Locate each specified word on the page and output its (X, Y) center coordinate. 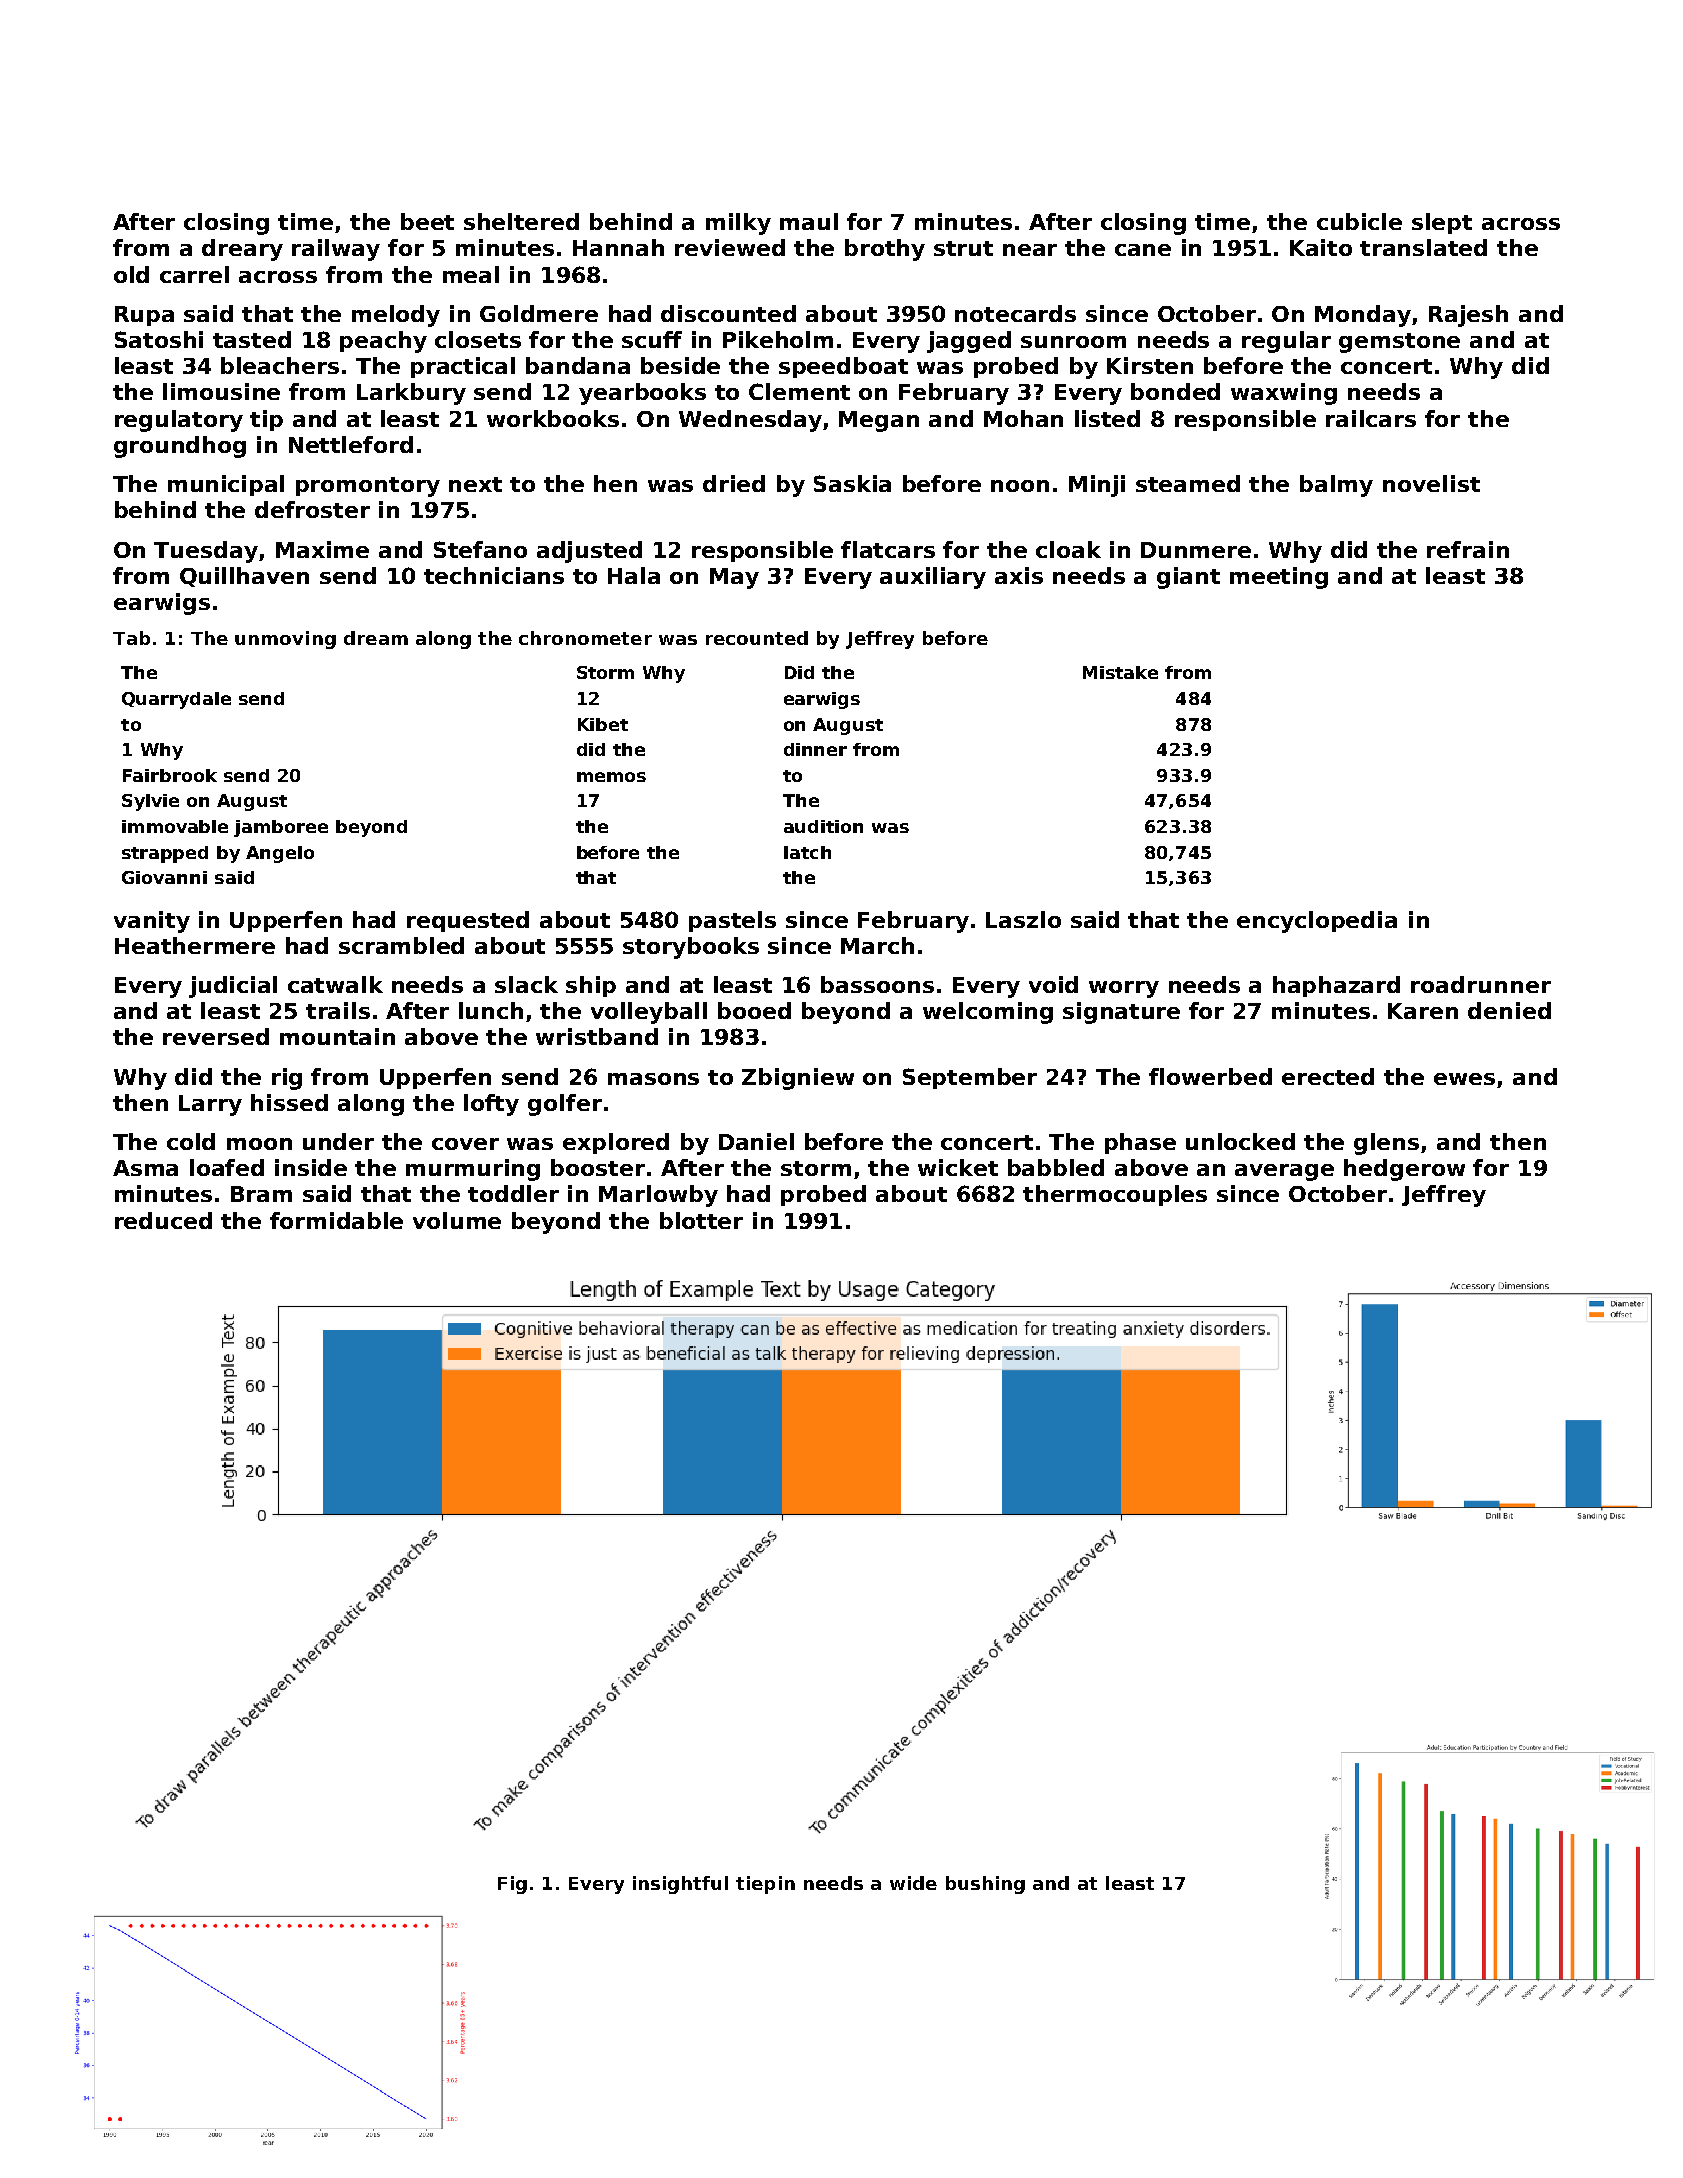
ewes (1464, 1079)
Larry (210, 1105)
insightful (680, 1885)
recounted (757, 638)
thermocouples (1115, 1195)
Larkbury (411, 394)
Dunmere (1196, 550)
